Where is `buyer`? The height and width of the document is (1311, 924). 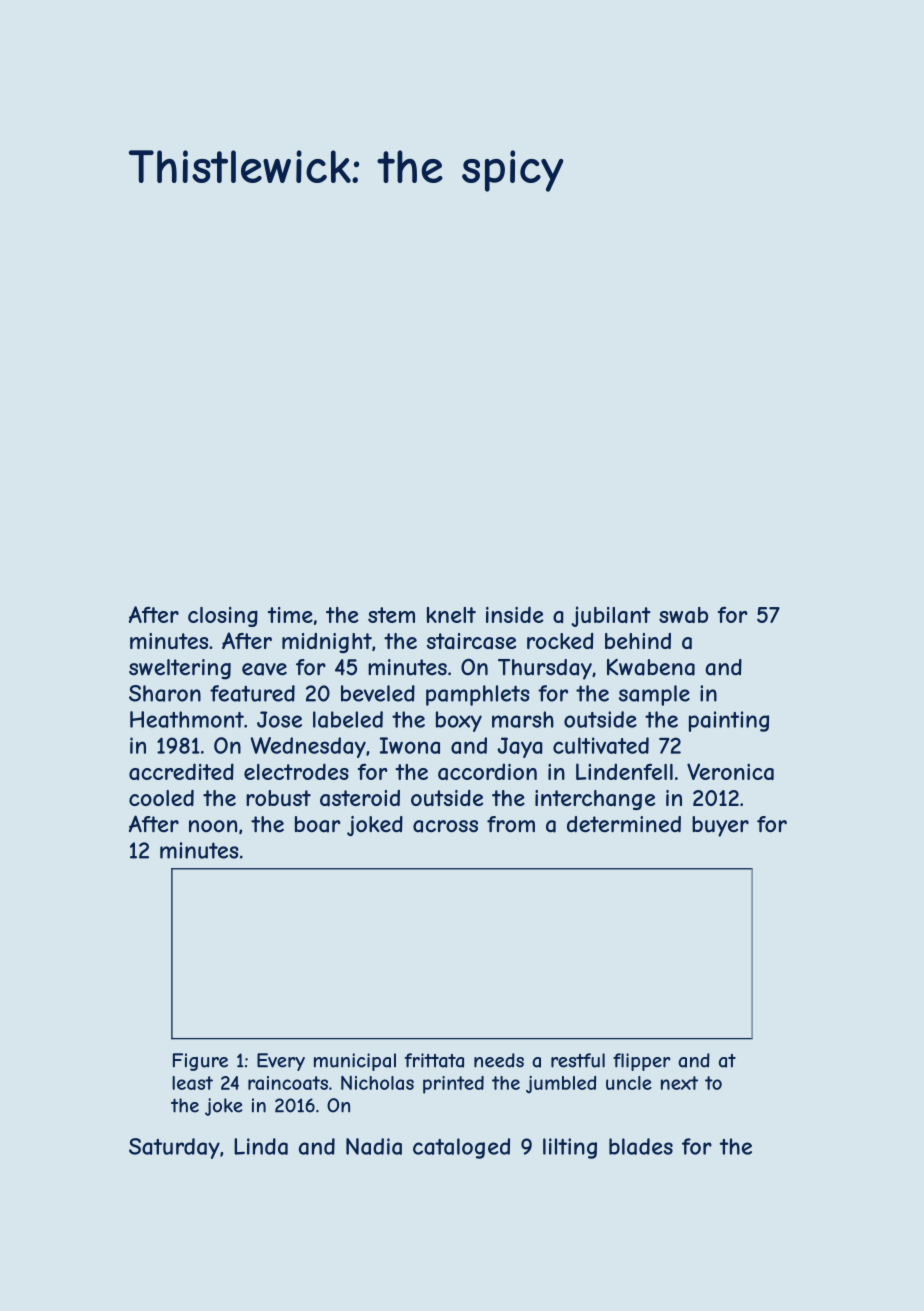
buyer is located at coordinates (720, 826).
